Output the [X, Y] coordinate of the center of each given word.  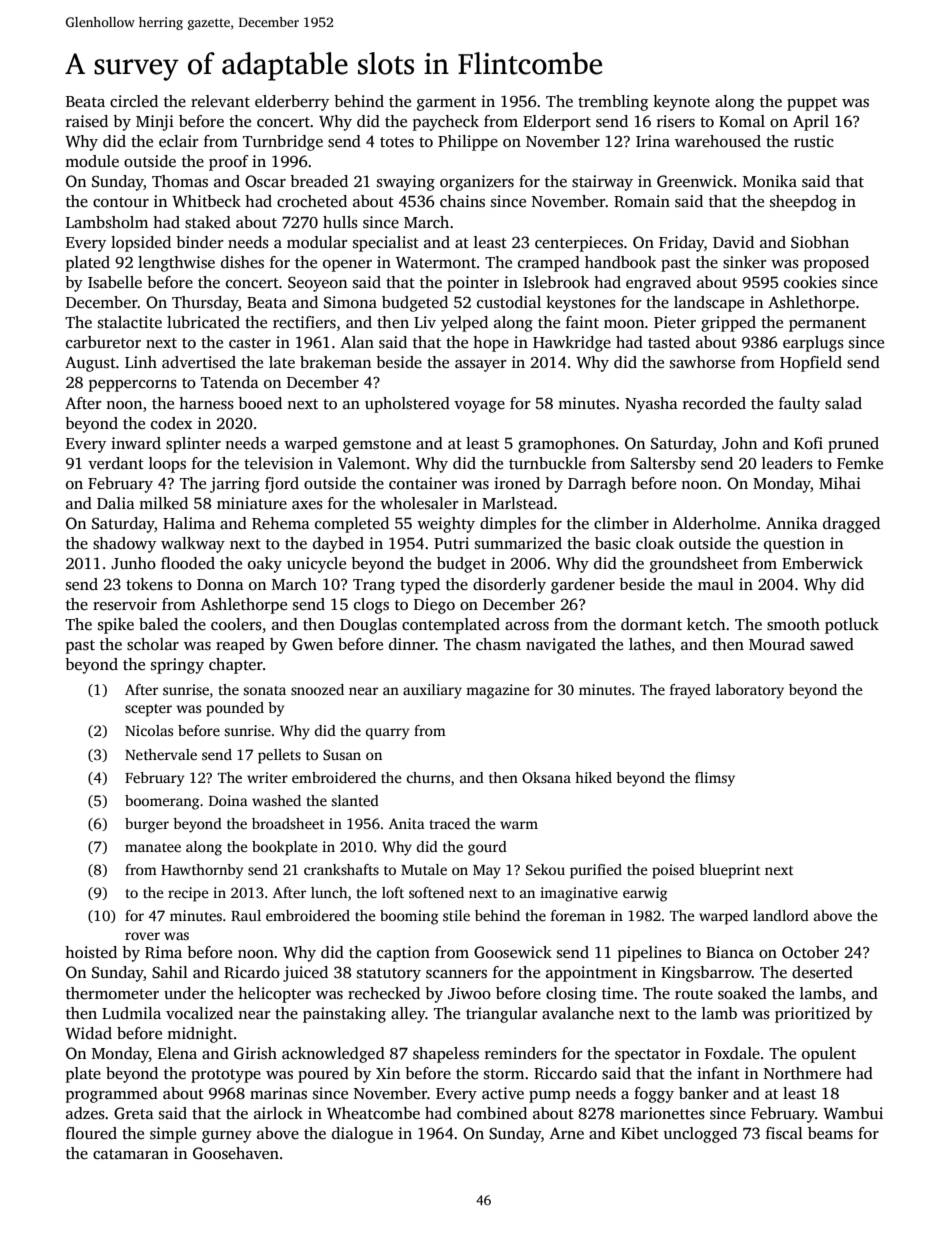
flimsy [715, 779]
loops [167, 465]
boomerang [162, 802]
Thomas [180, 181]
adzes [85, 1113]
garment [446, 104]
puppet [812, 104]
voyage [479, 407]
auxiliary [432, 691]
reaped [240, 646]
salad [843, 403]
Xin [388, 1073]
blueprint [730, 871]
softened [436, 892]
